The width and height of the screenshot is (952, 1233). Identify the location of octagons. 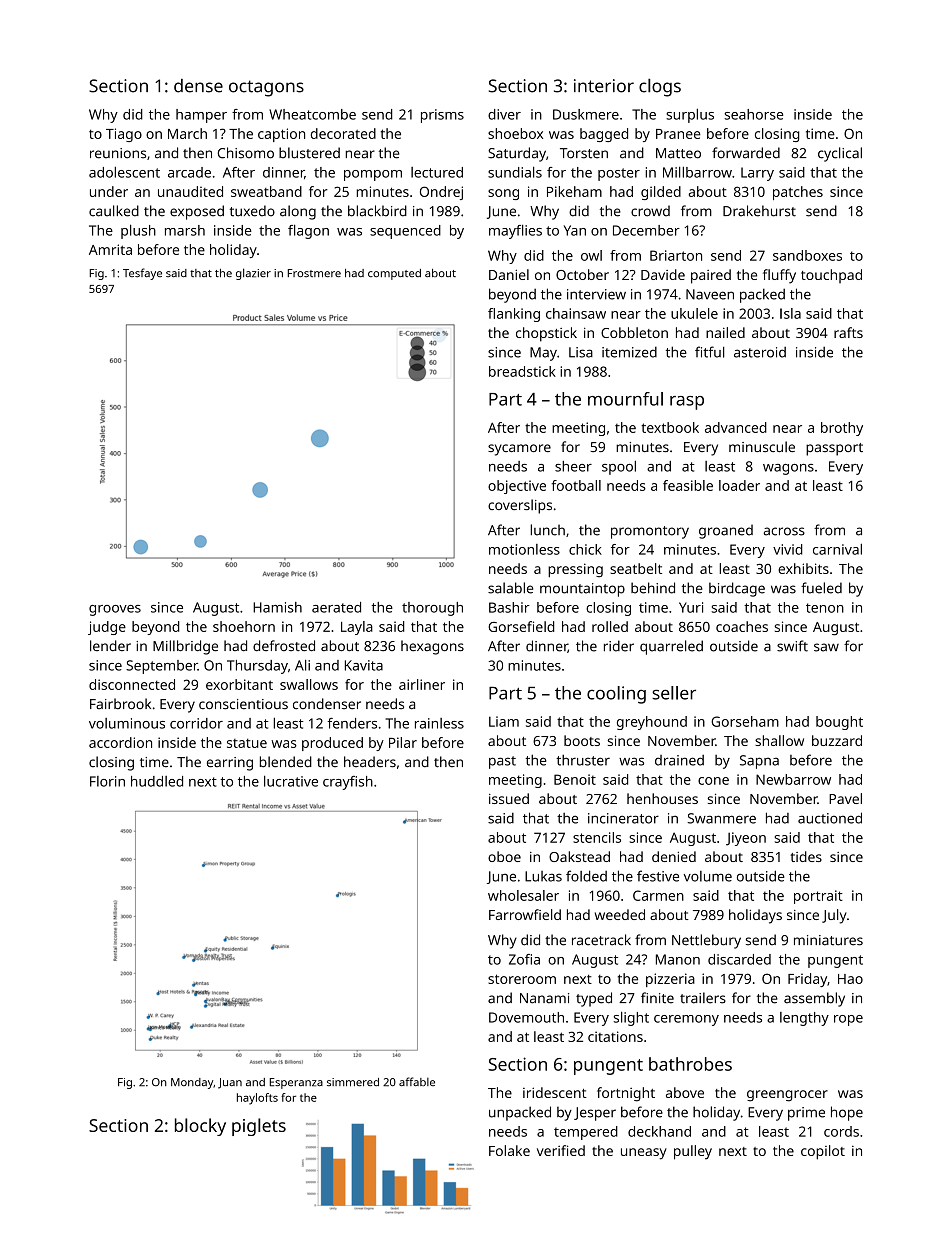
(266, 88).
